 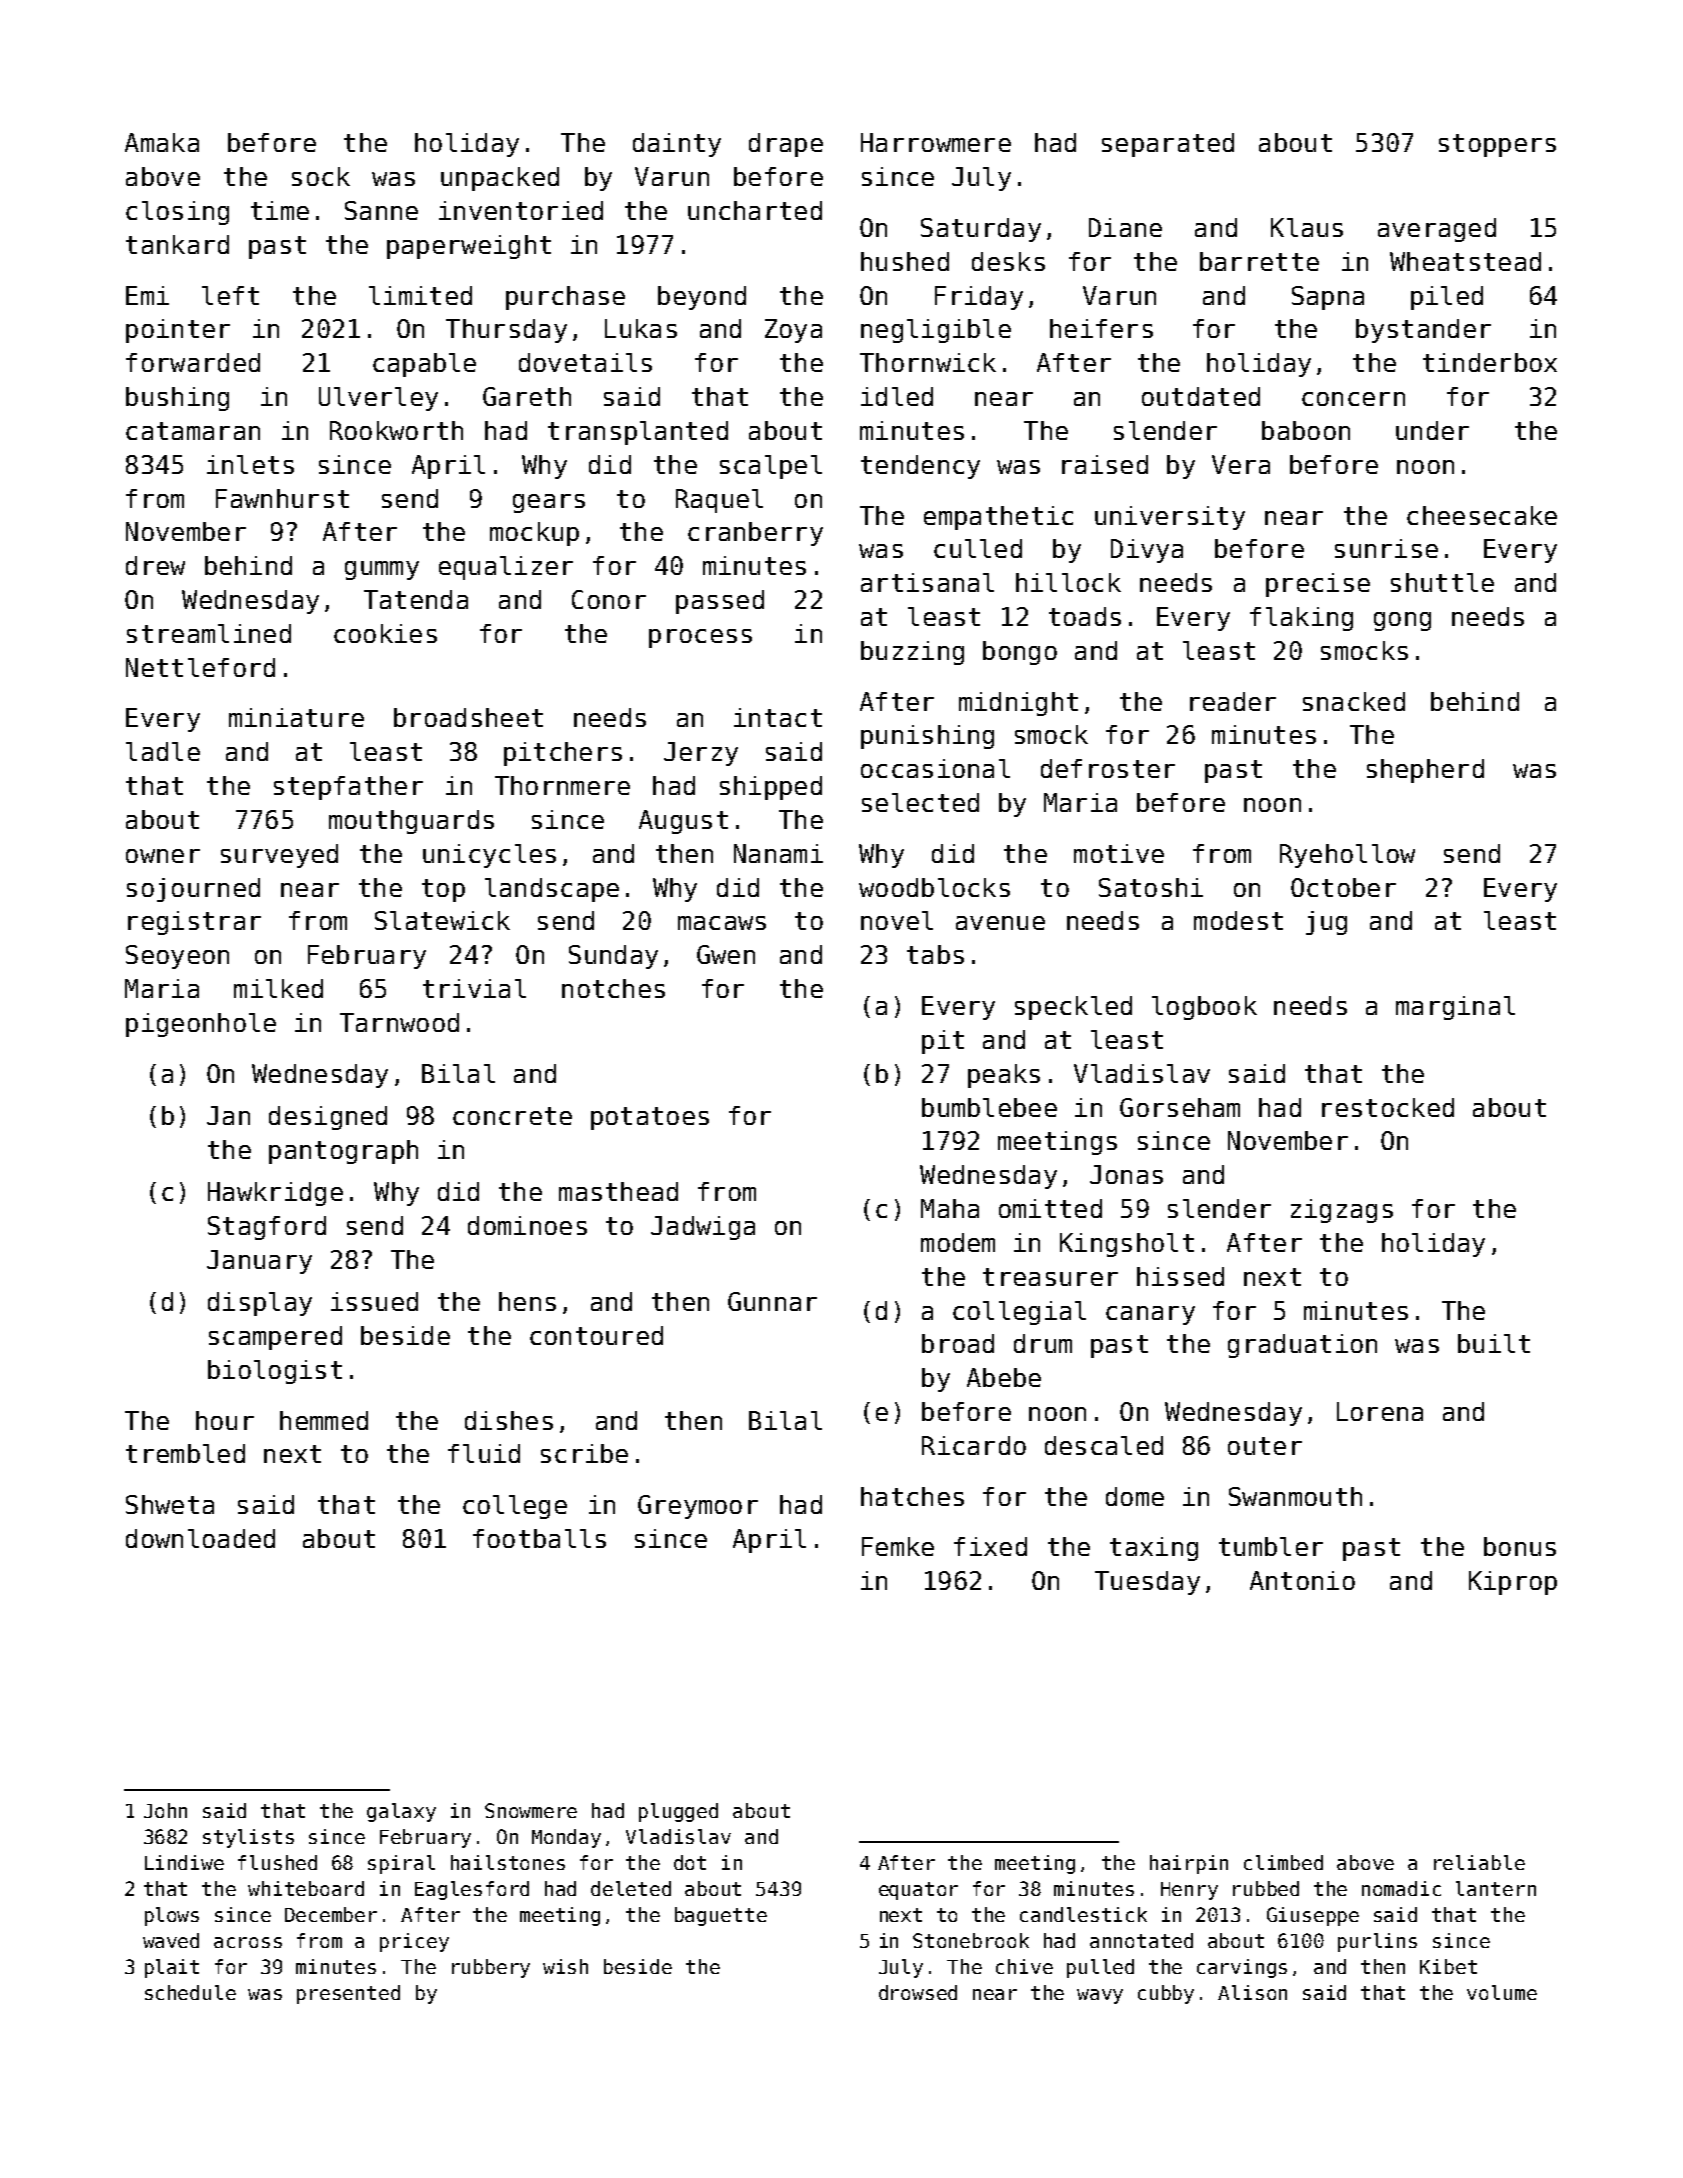 I want to click on whiteboard, so click(x=306, y=1888).
